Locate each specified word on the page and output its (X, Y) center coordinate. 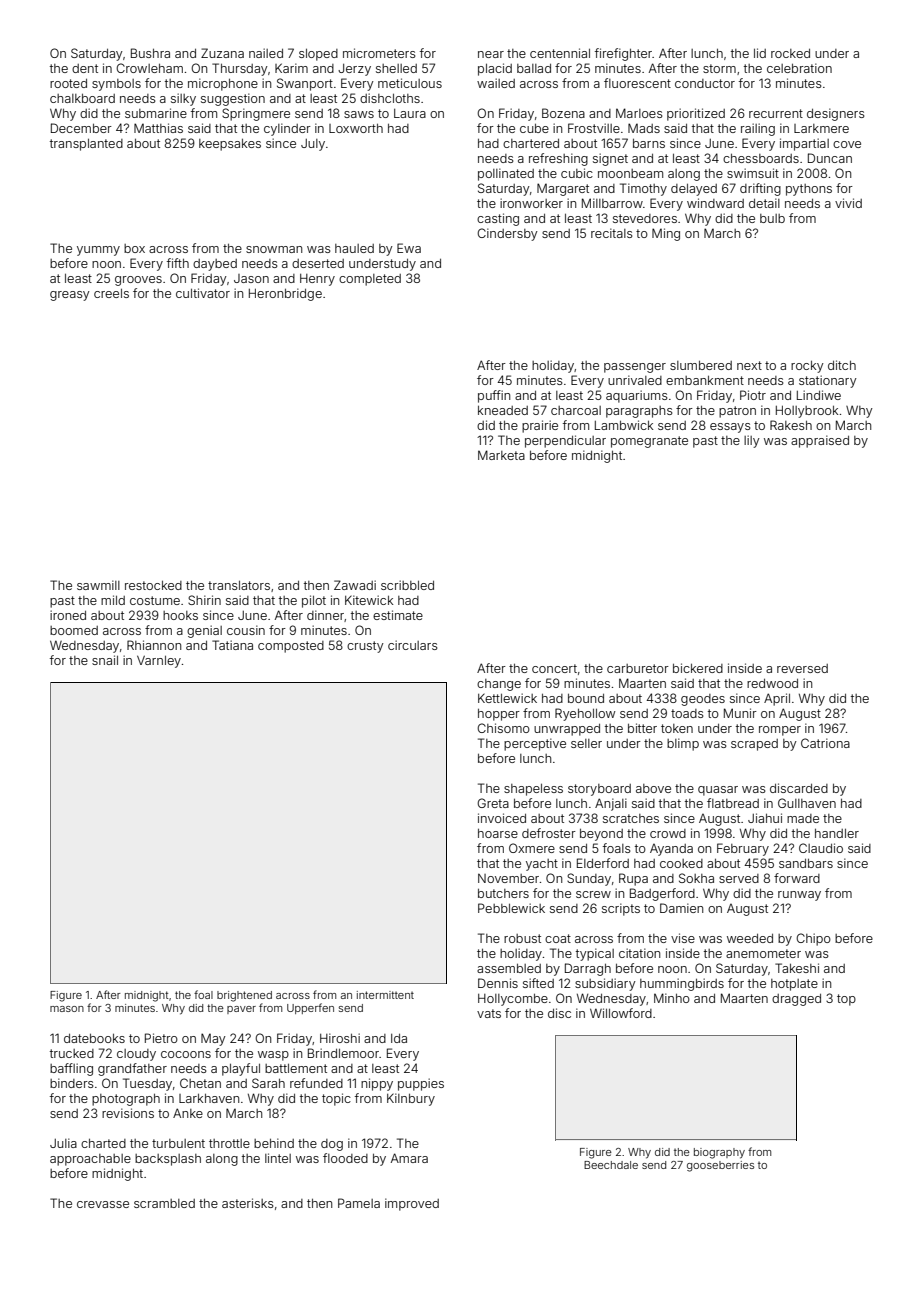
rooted (68, 83)
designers (836, 114)
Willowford (621, 1013)
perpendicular (565, 441)
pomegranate (649, 442)
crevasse (103, 1204)
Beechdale (611, 1165)
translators (239, 585)
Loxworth (356, 128)
